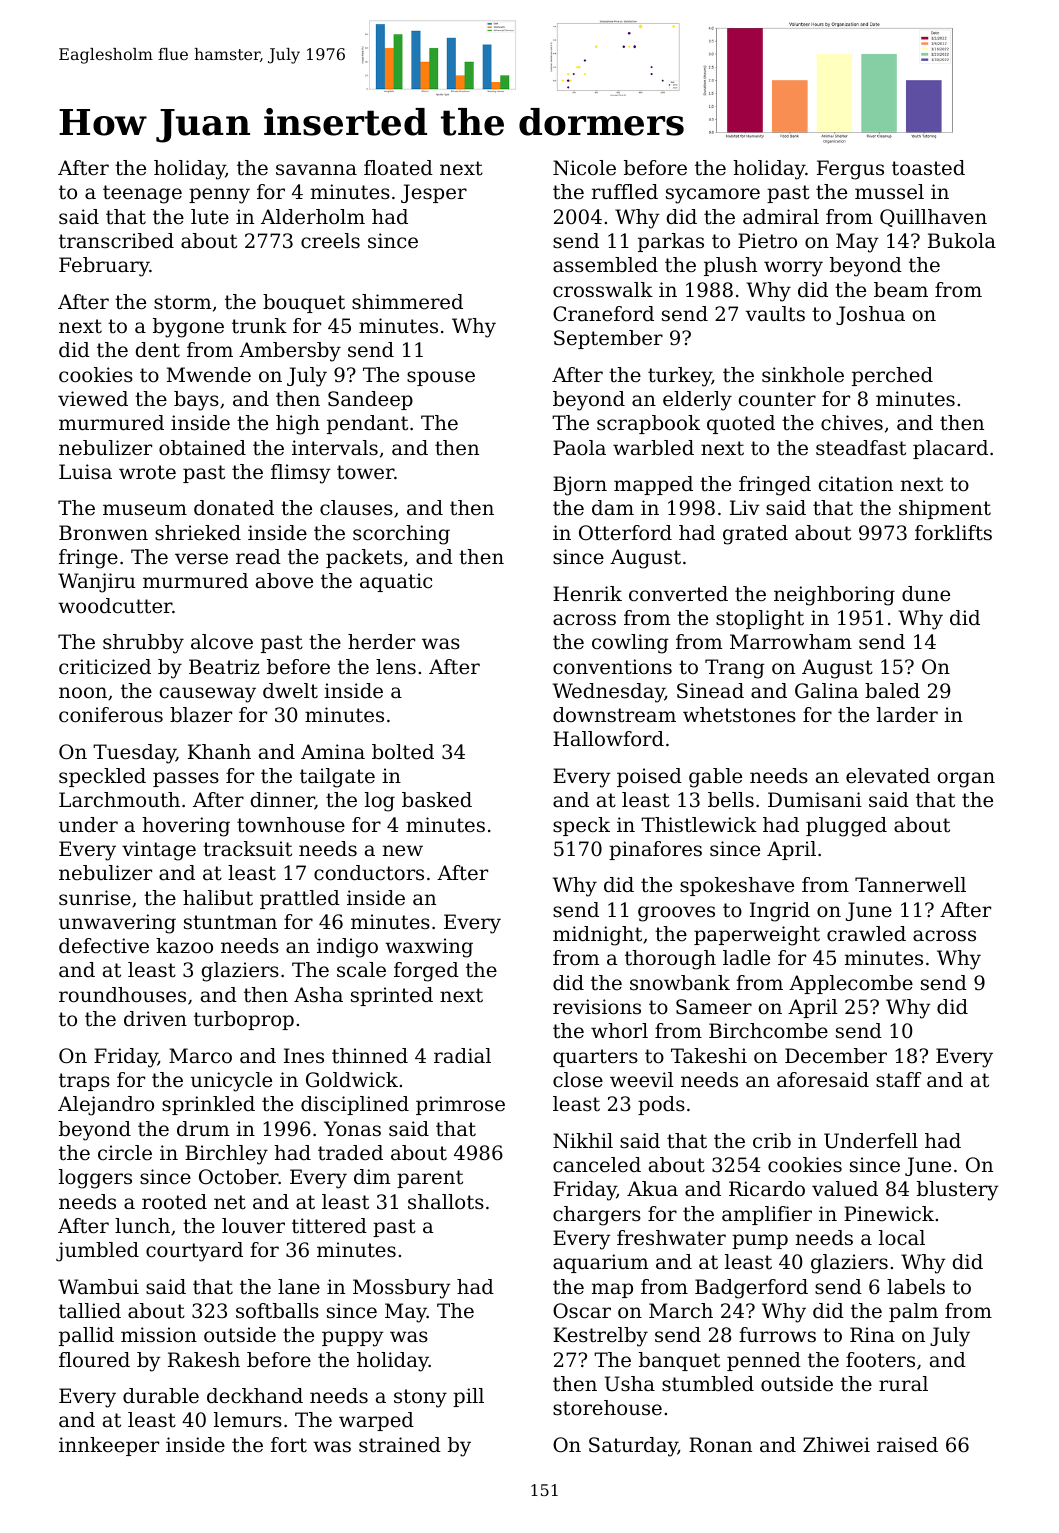 The width and height of the screenshot is (1059, 1533). Describe the element at coordinates (962, 240) in the screenshot. I see `Bukola` at that location.
